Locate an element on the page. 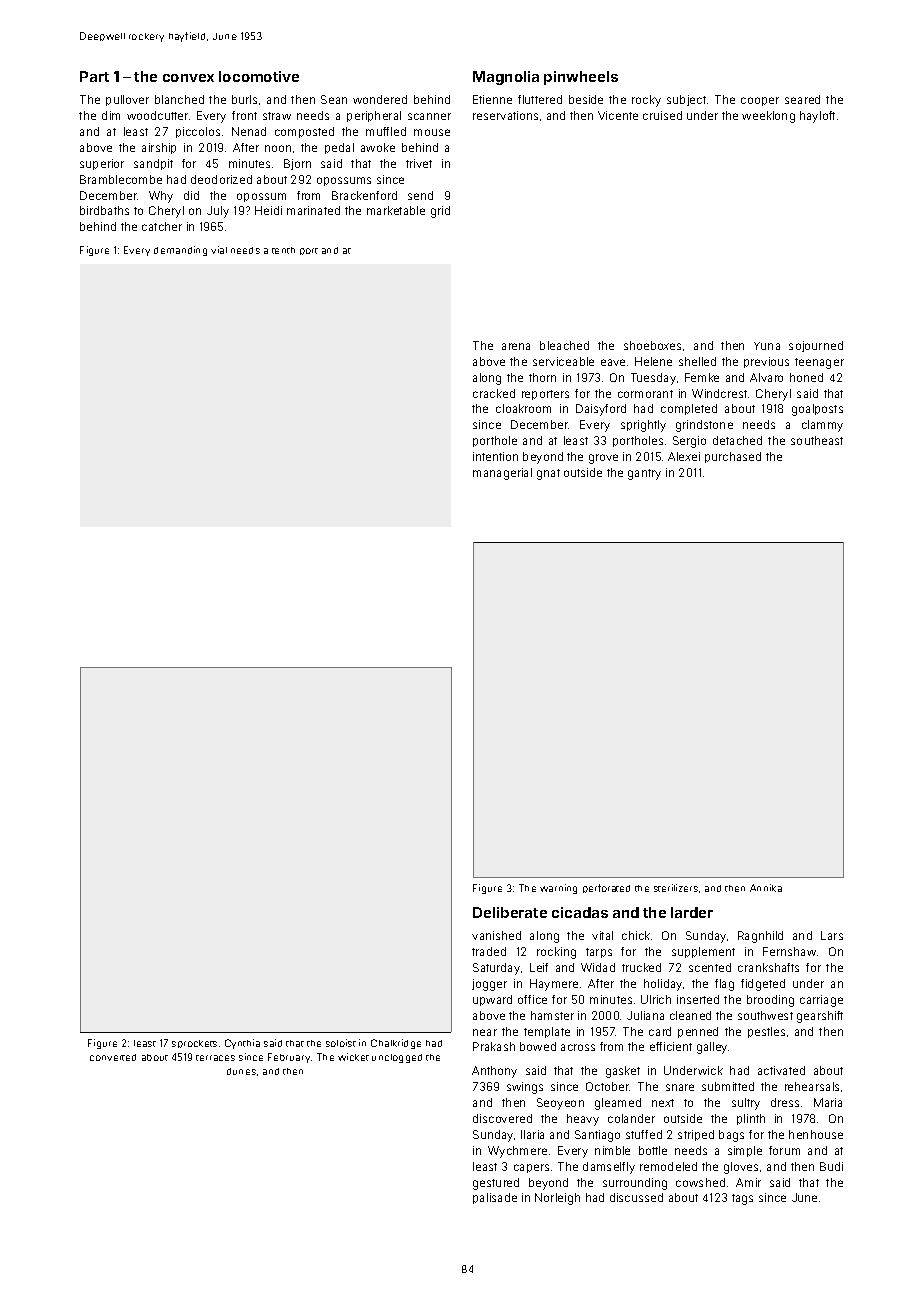 The height and width of the page is (1308, 924). upward is located at coordinates (492, 1000).
